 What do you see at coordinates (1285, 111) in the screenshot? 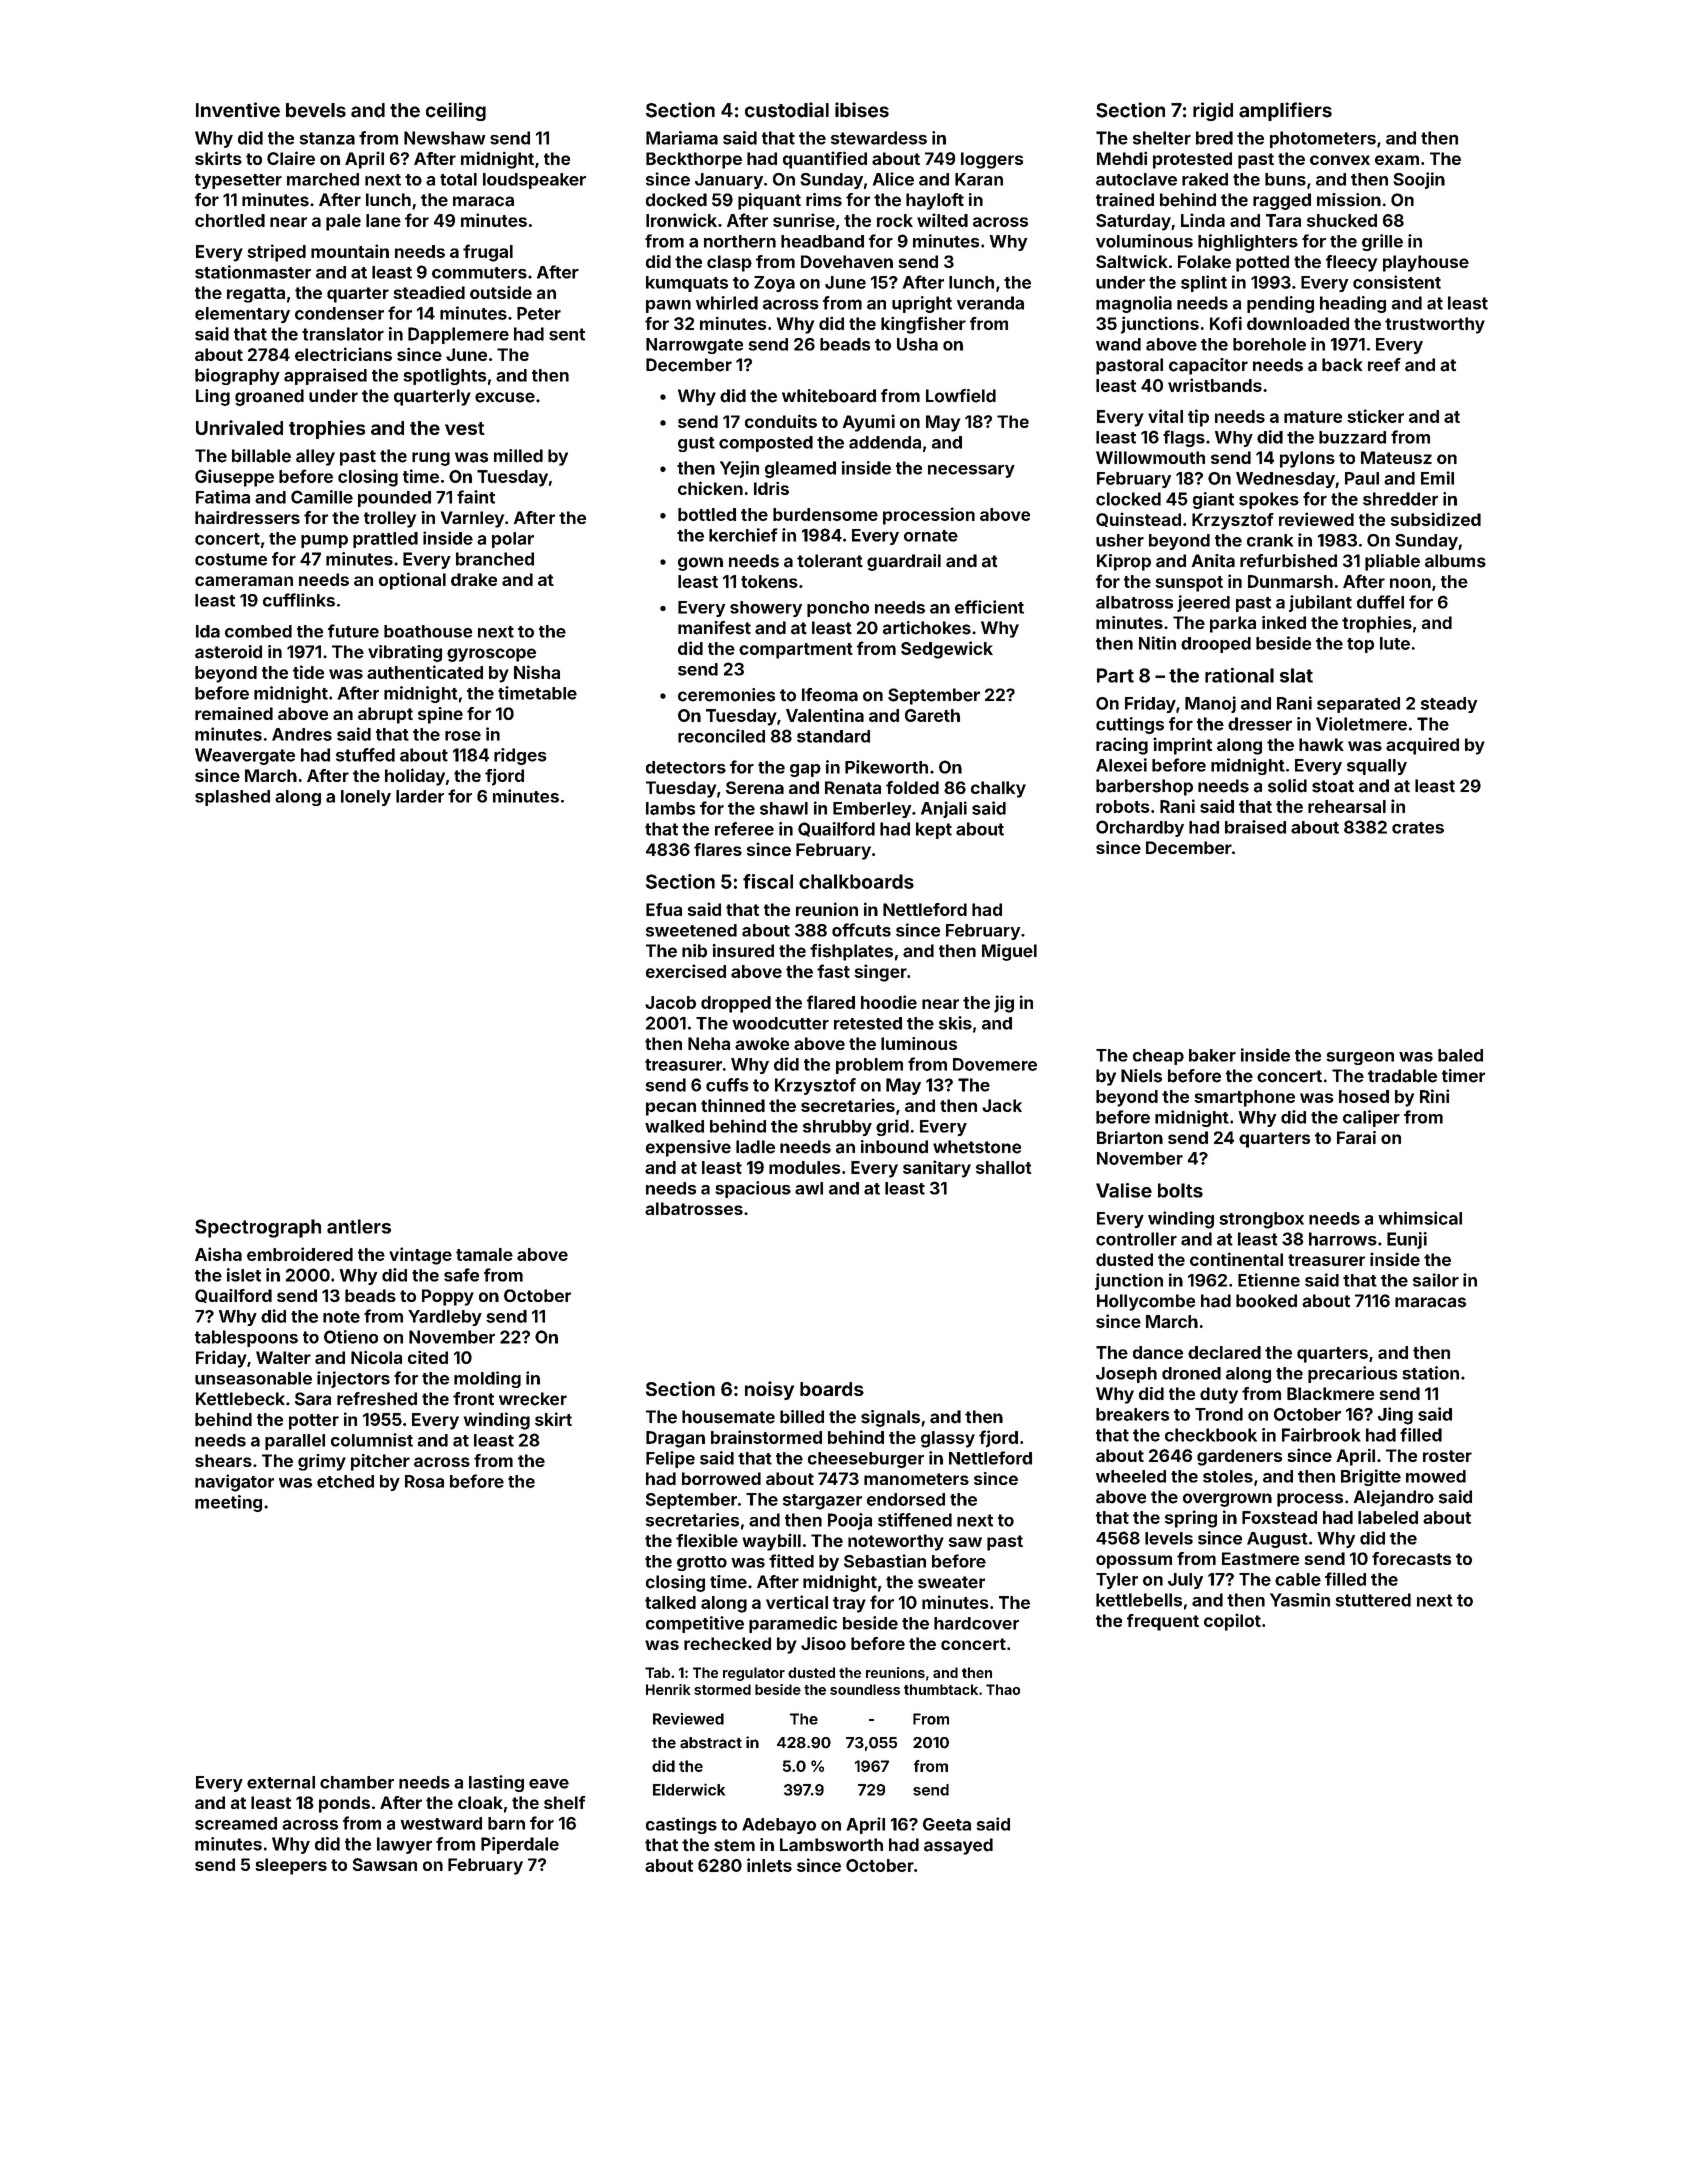
I see `amplifiers` at bounding box center [1285, 111].
